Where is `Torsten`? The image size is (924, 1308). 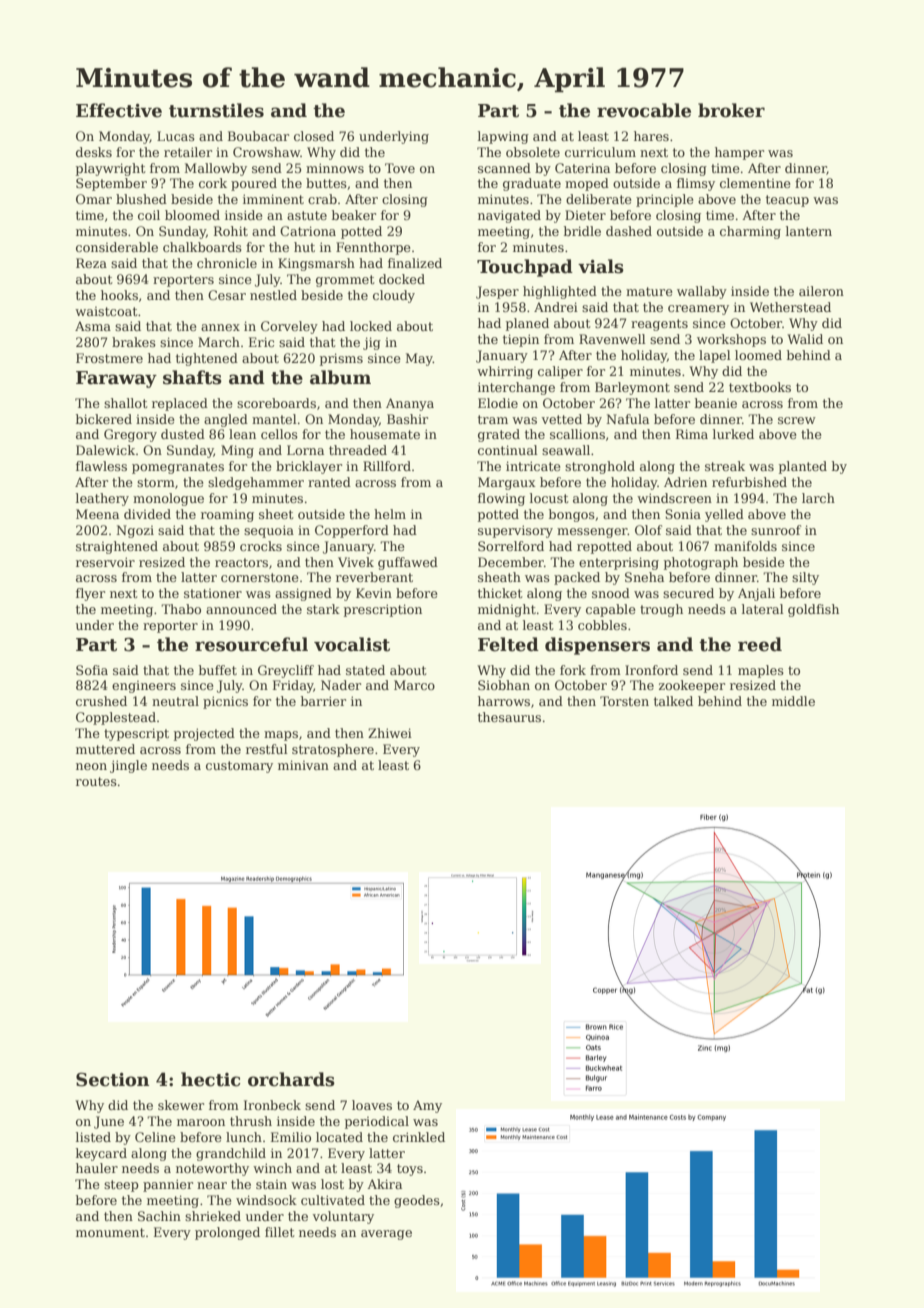 Torsten is located at coordinates (624, 701).
